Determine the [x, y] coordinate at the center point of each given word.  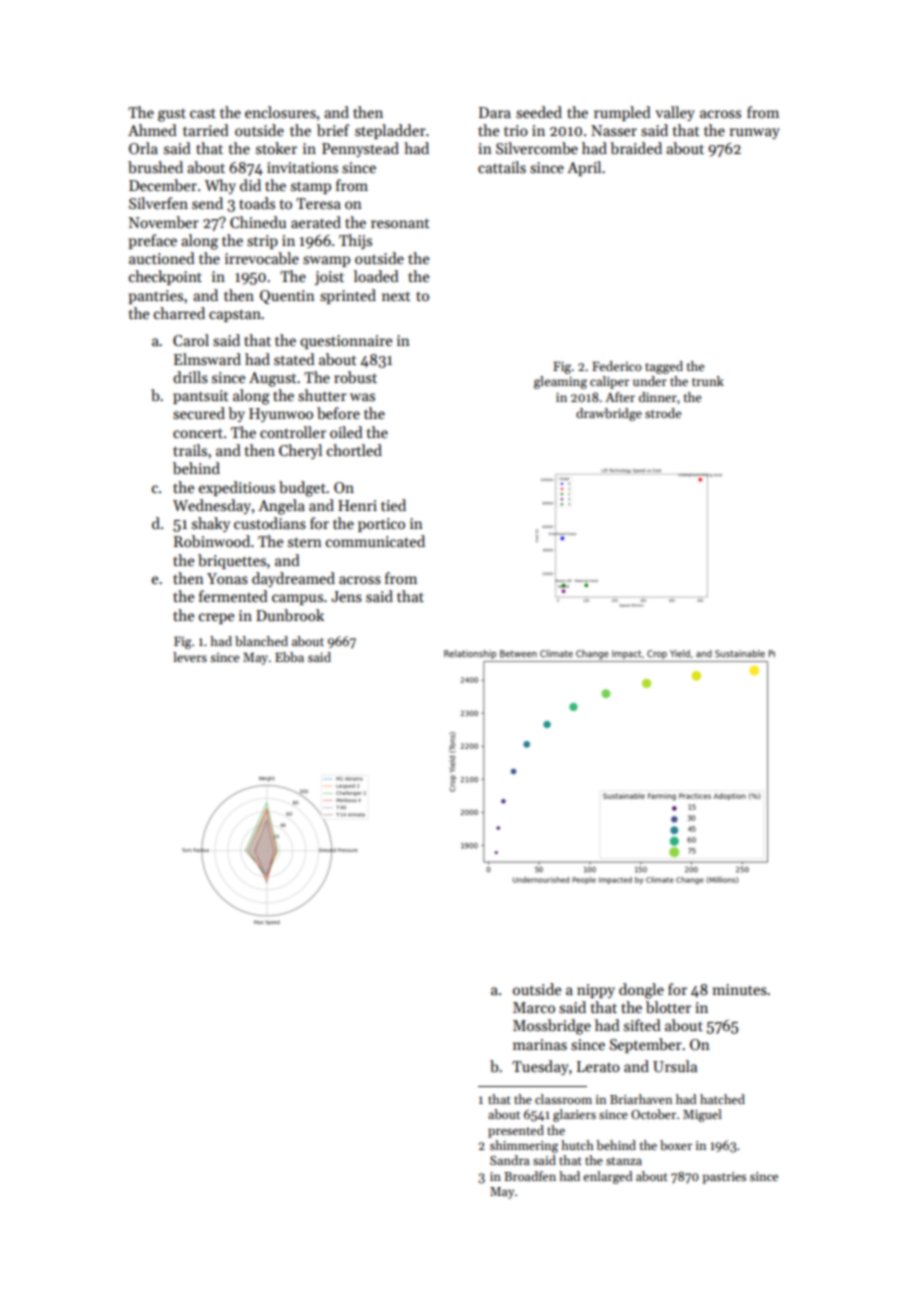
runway [755, 133]
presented [516, 1131]
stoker [276, 148]
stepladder [390, 131]
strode [663, 413]
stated [294, 359]
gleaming [560, 382]
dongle [641, 991]
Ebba [289, 657]
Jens [346, 596]
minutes [739, 989]
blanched [261, 641]
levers [190, 657]
